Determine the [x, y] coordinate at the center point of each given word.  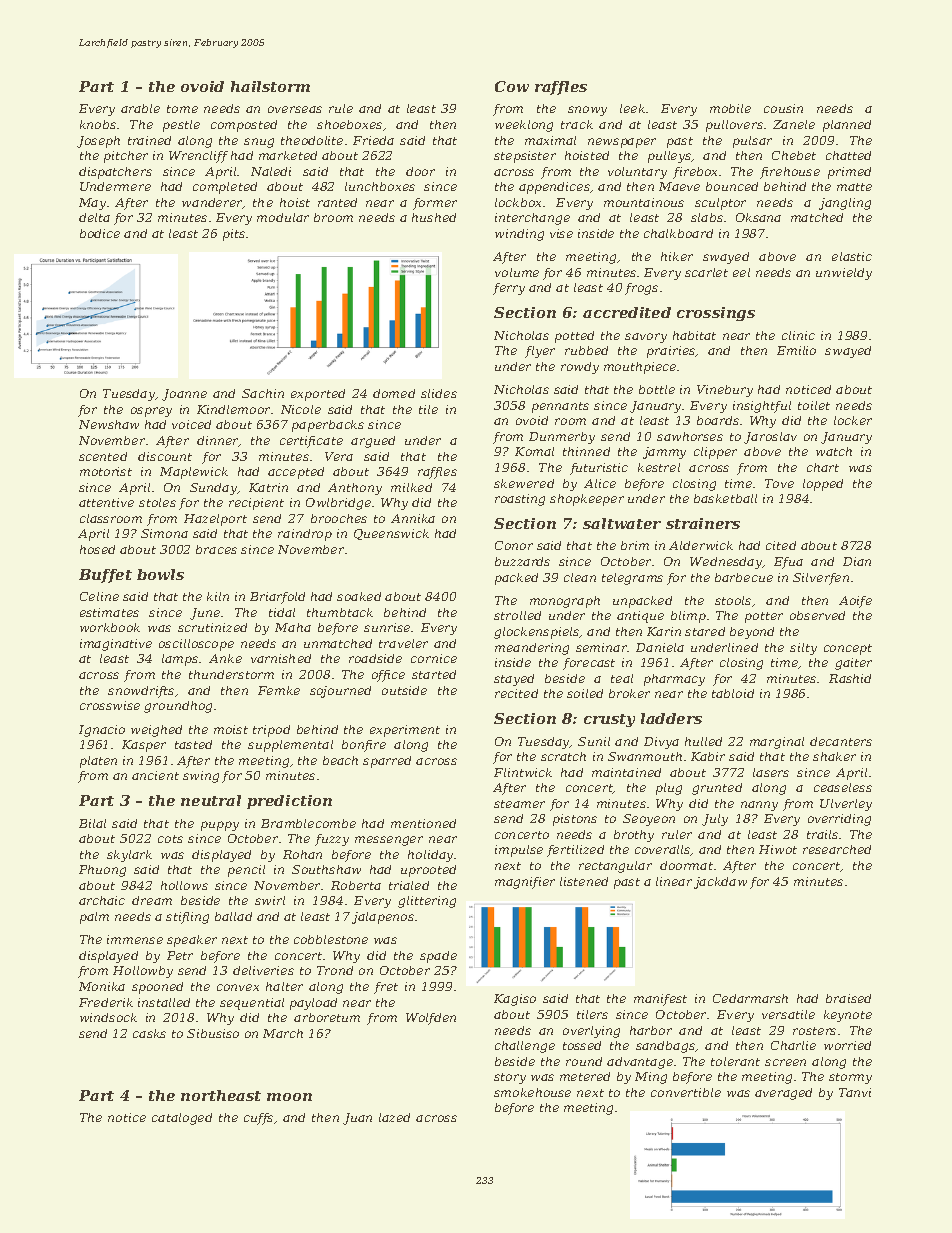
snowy [587, 111]
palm [94, 918]
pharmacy [674, 680]
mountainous [644, 202]
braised [848, 998]
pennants [560, 407]
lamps [180, 660]
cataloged [182, 1119]
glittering [427, 902]
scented [103, 456]
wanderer [212, 203]
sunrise [387, 627]
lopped [823, 485]
